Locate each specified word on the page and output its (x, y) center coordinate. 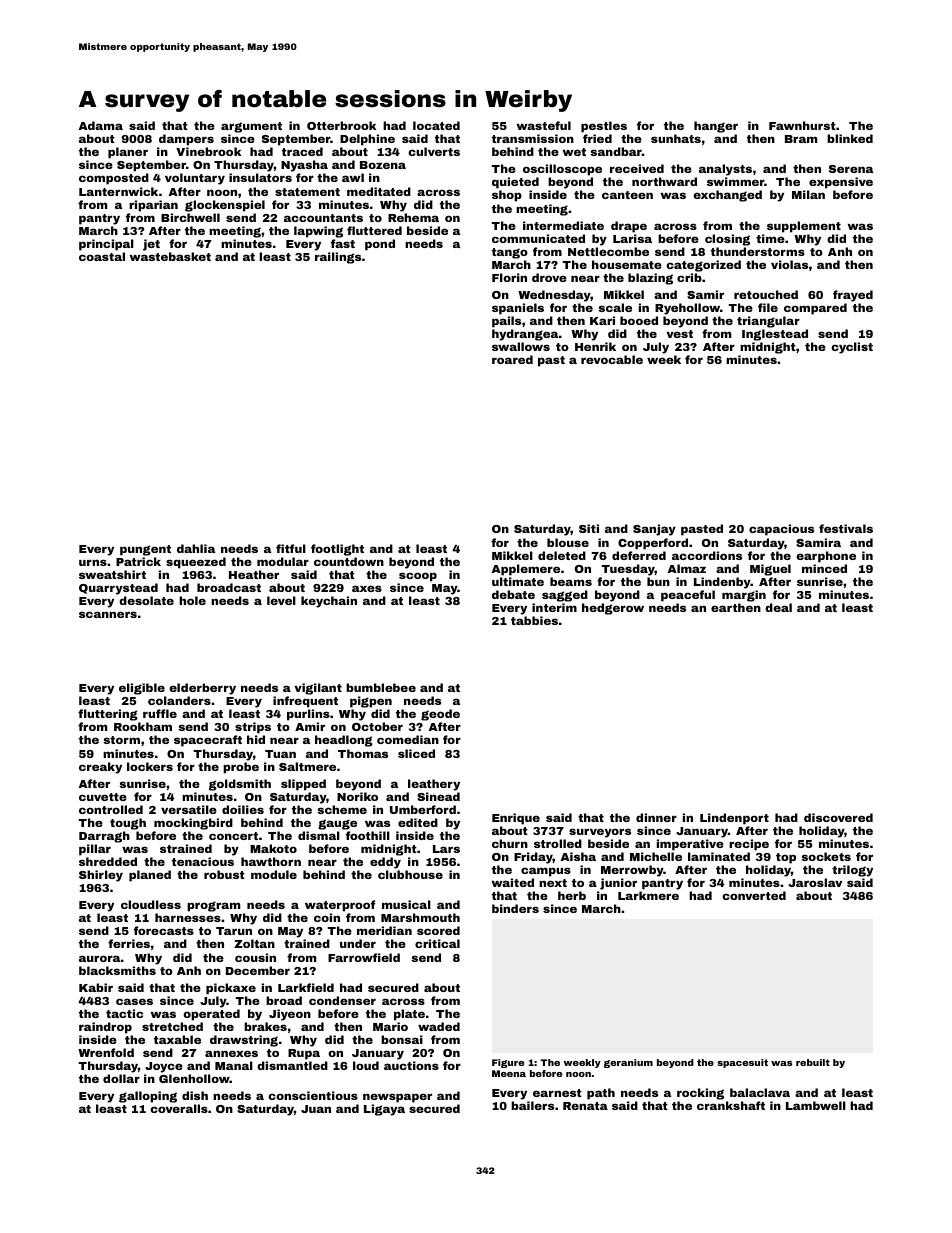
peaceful (688, 596)
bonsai (402, 1039)
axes (367, 588)
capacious (781, 530)
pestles (604, 127)
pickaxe (231, 989)
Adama (101, 125)
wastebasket (170, 256)
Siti (589, 528)
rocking (700, 1094)
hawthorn (271, 861)
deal (778, 607)
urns (93, 562)
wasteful (543, 125)
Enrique (516, 819)
